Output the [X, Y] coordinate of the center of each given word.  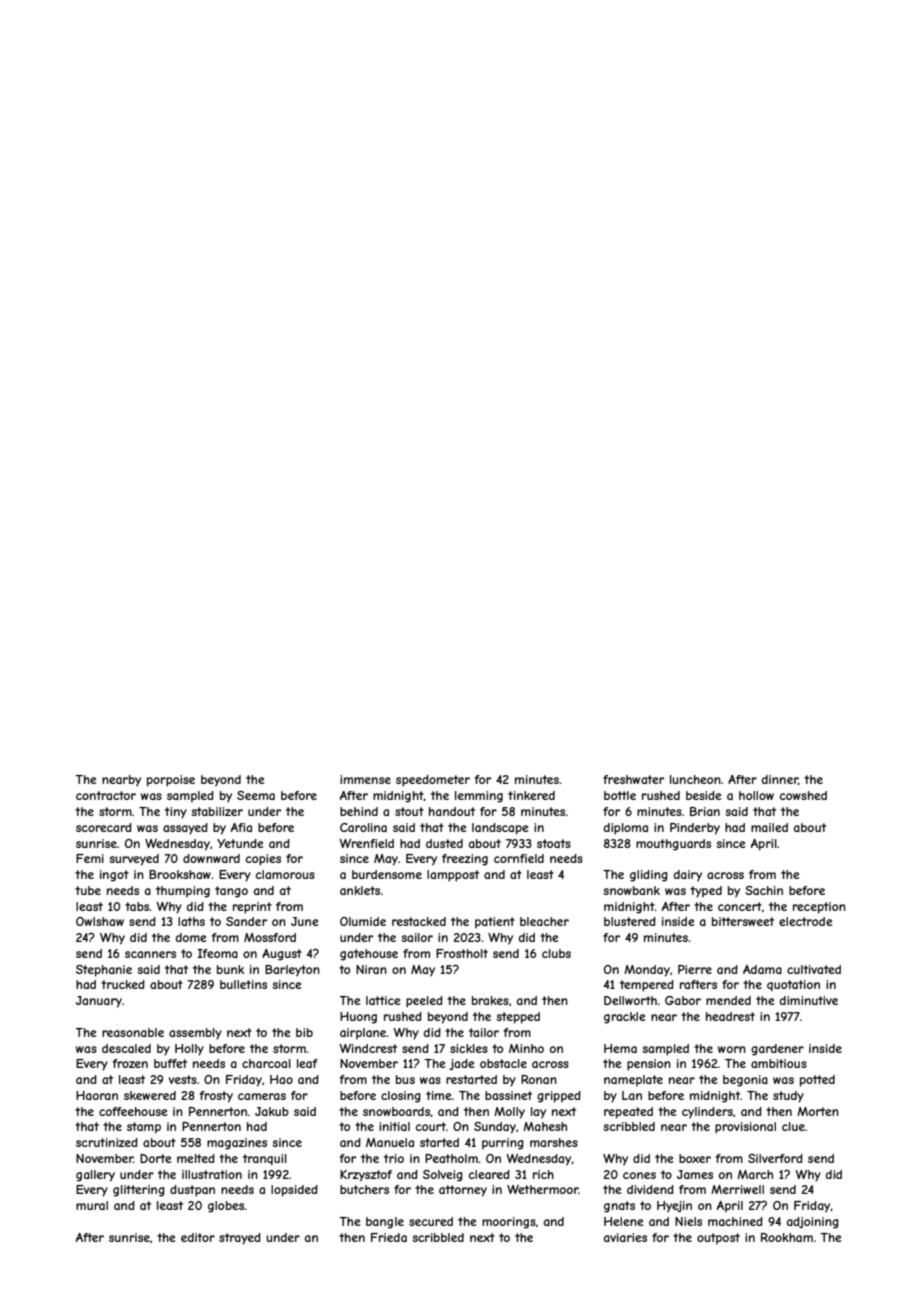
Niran [371, 969]
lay [538, 1113]
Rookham [787, 1237]
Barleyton [292, 971]
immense [365, 779]
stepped [518, 1018]
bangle [385, 1223]
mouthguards [673, 845]
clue [793, 1126]
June [305, 921]
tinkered [531, 795]
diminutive [809, 1000]
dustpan [192, 1191]
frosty [216, 1097]
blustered [630, 921]
